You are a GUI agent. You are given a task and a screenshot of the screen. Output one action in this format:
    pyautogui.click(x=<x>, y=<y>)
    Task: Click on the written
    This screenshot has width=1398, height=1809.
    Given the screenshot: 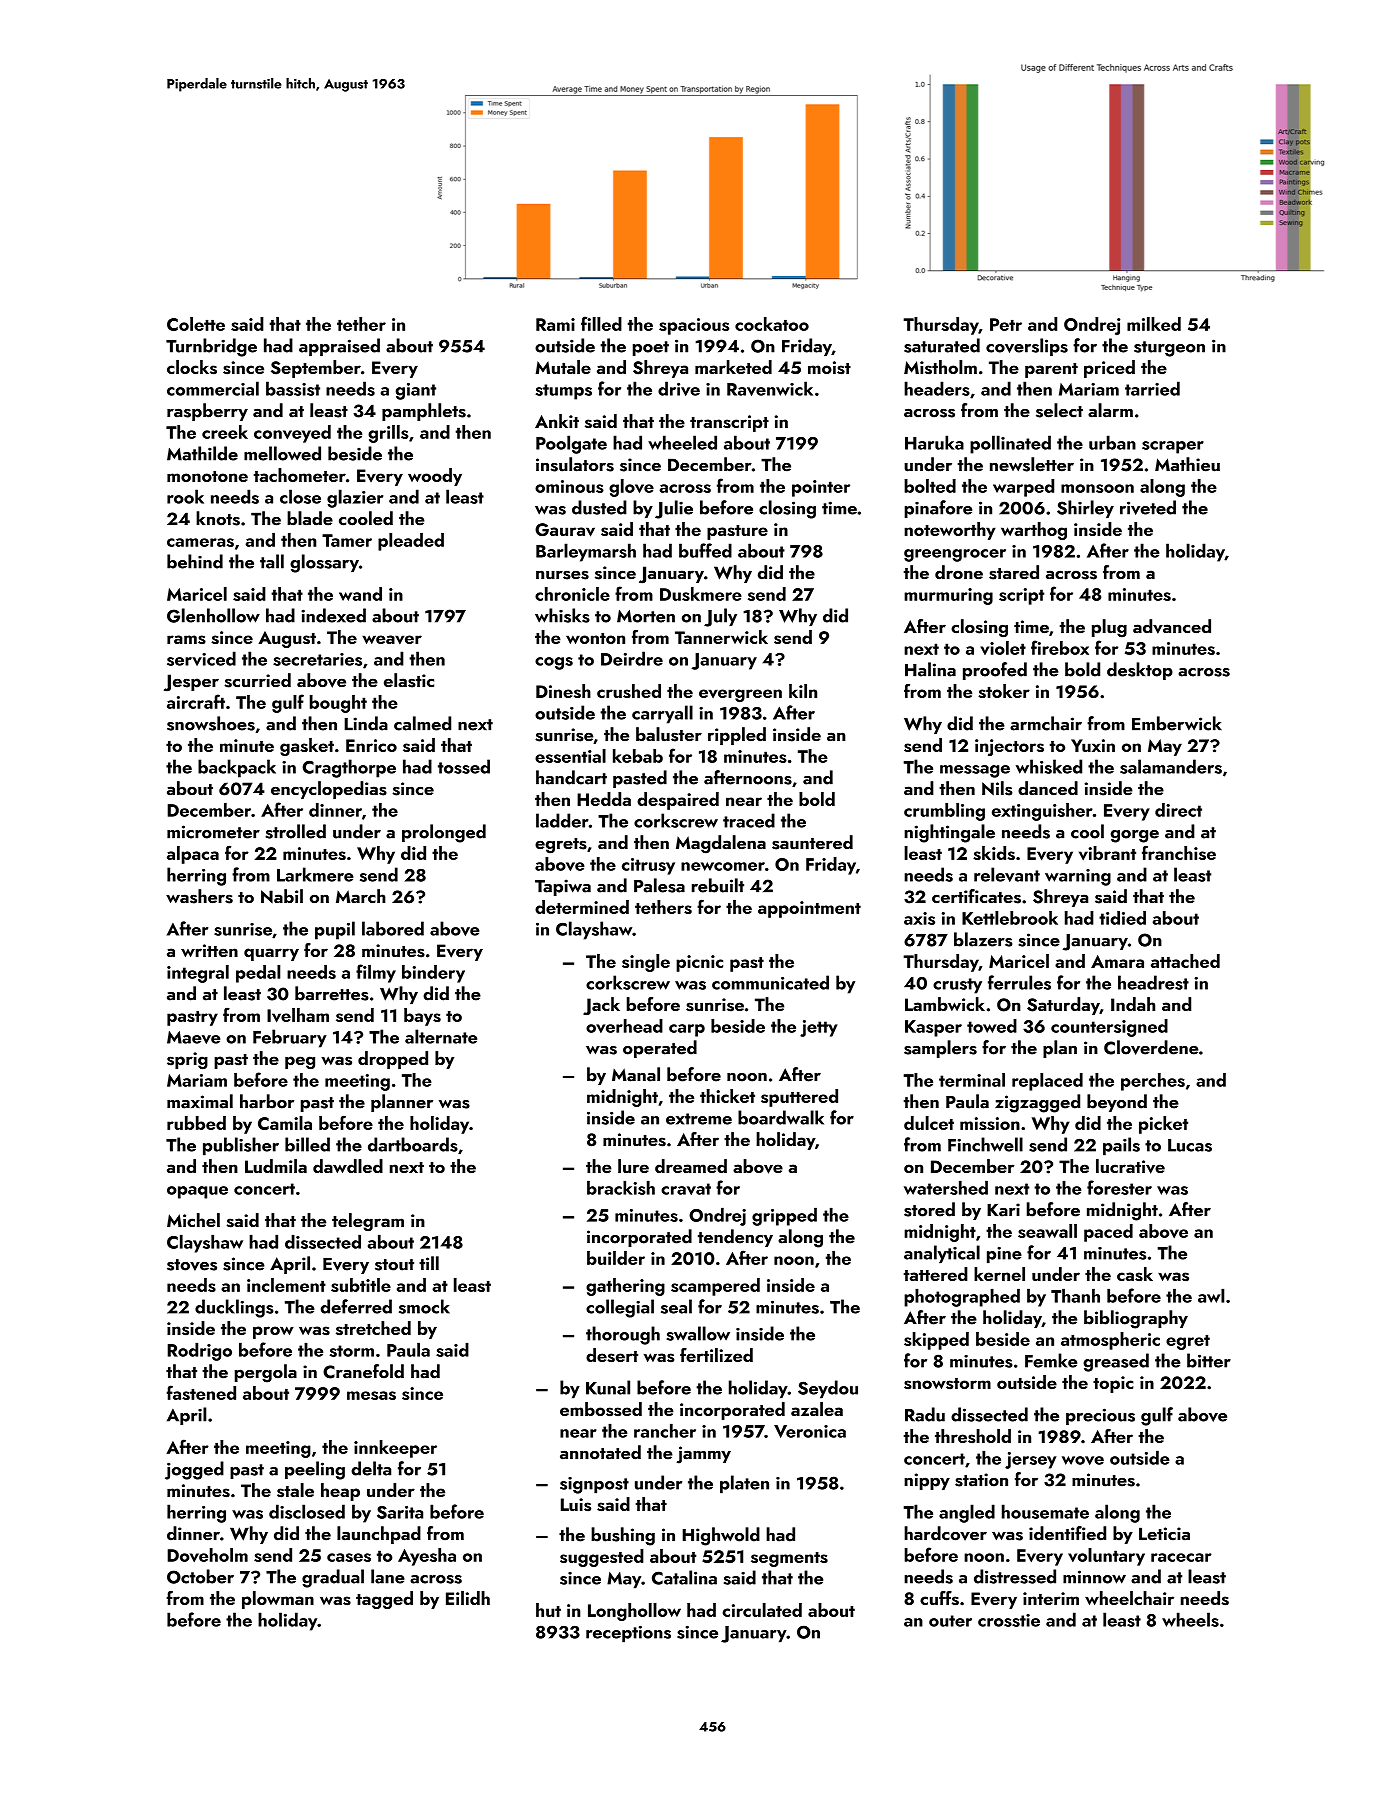 What is the action you would take?
    pyautogui.click(x=209, y=950)
